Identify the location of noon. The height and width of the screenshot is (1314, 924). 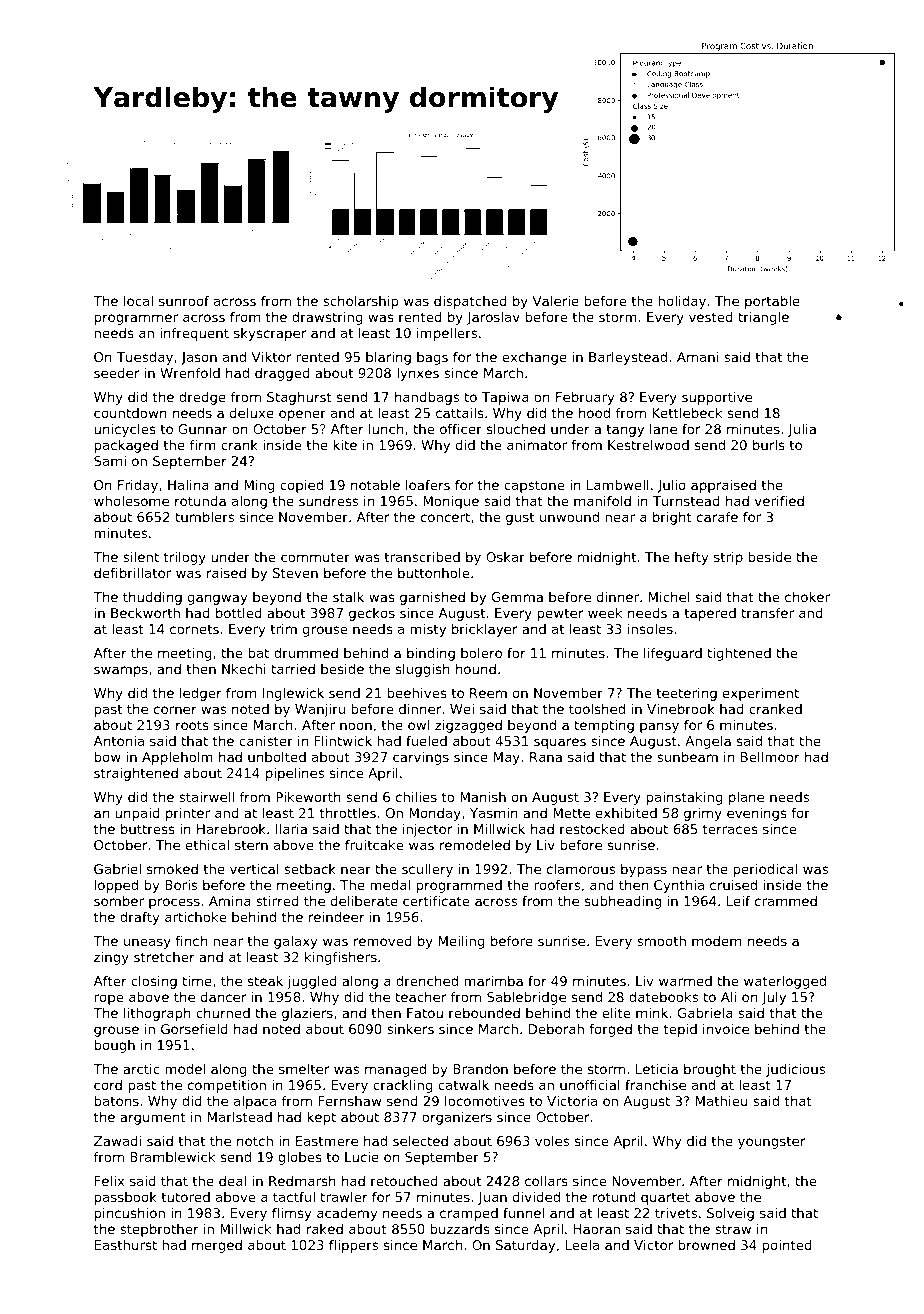
(356, 726).
